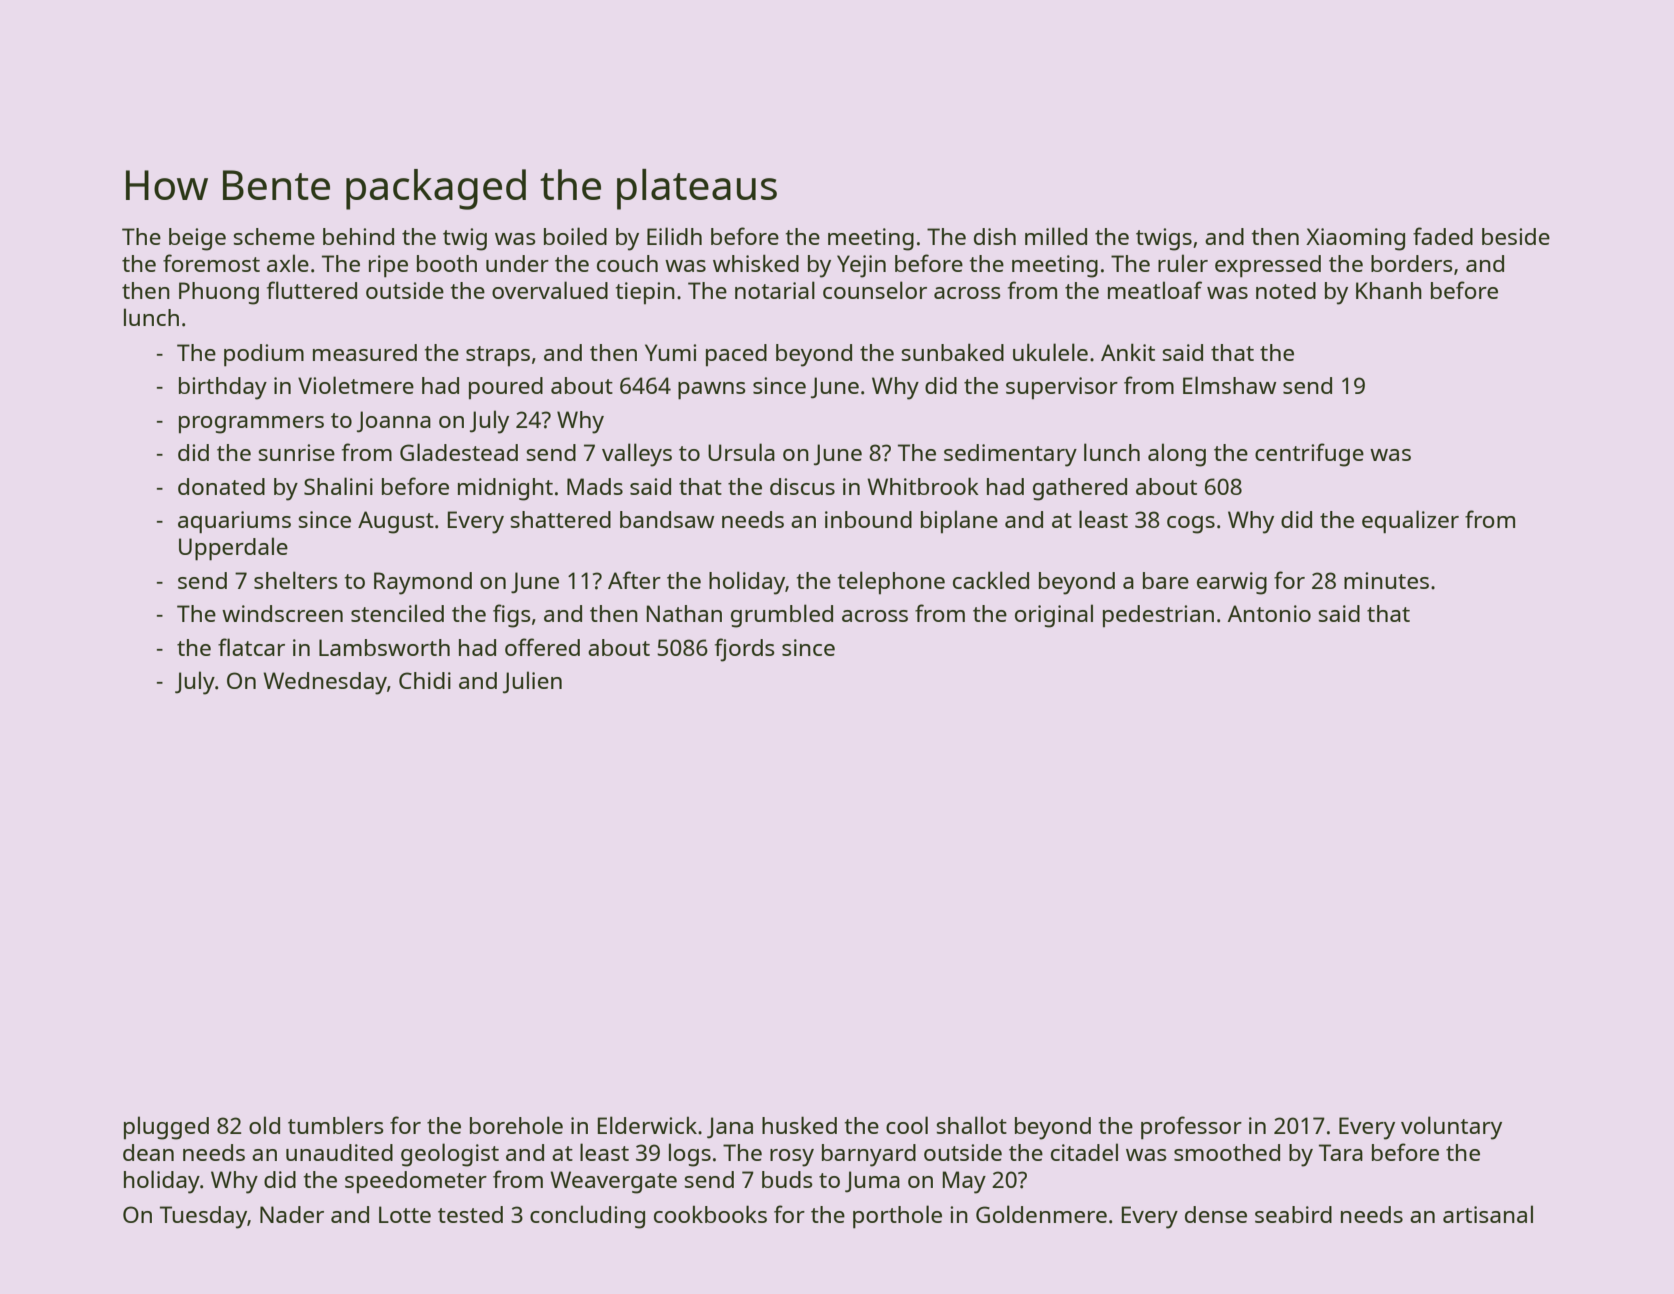 This page has width=1674, height=1294. What do you see at coordinates (325, 683) in the page?
I see `Wednesday` at bounding box center [325, 683].
